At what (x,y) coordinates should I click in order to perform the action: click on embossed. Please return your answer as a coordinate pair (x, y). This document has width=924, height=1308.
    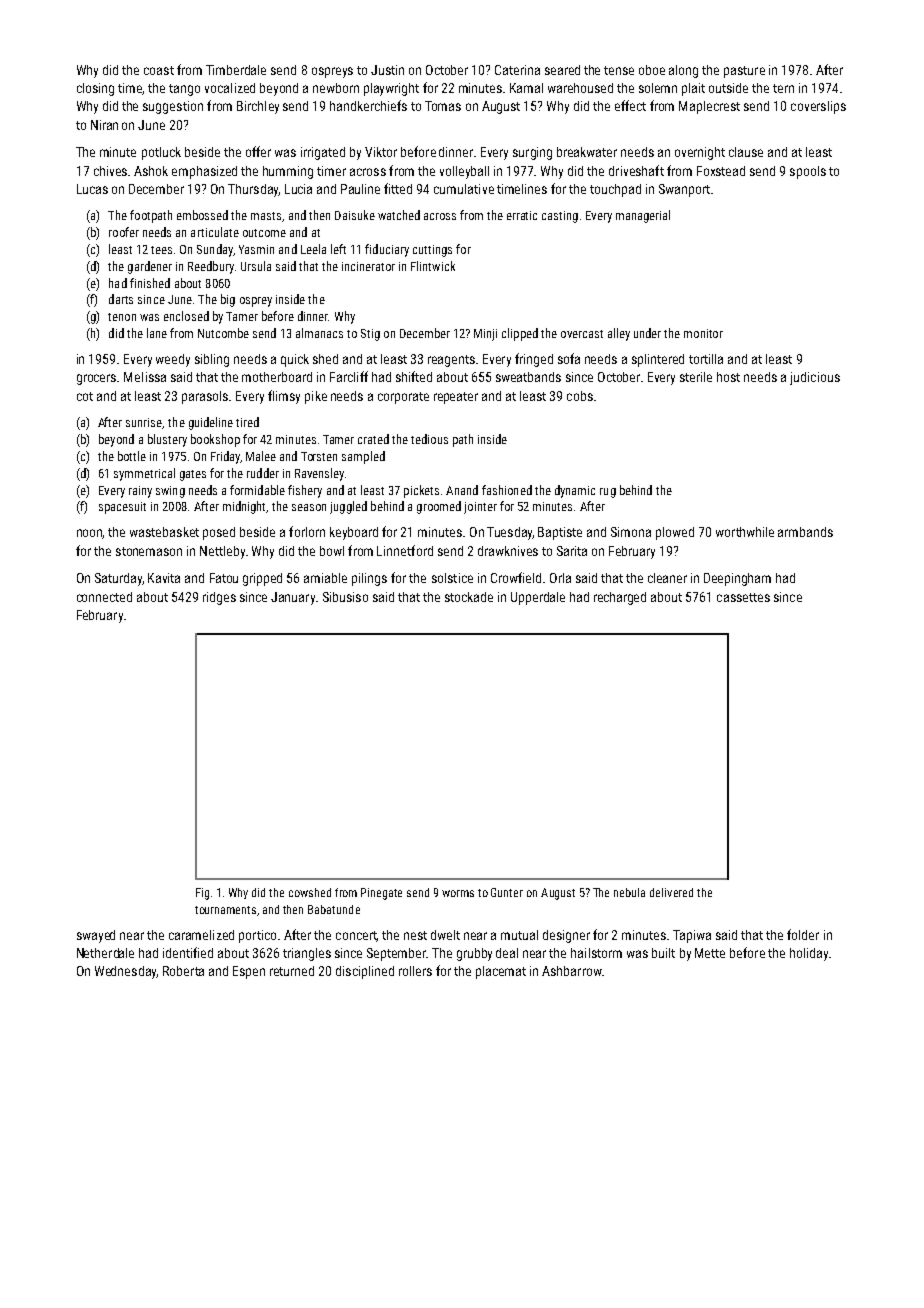
    Looking at the image, I should click on (202, 215).
